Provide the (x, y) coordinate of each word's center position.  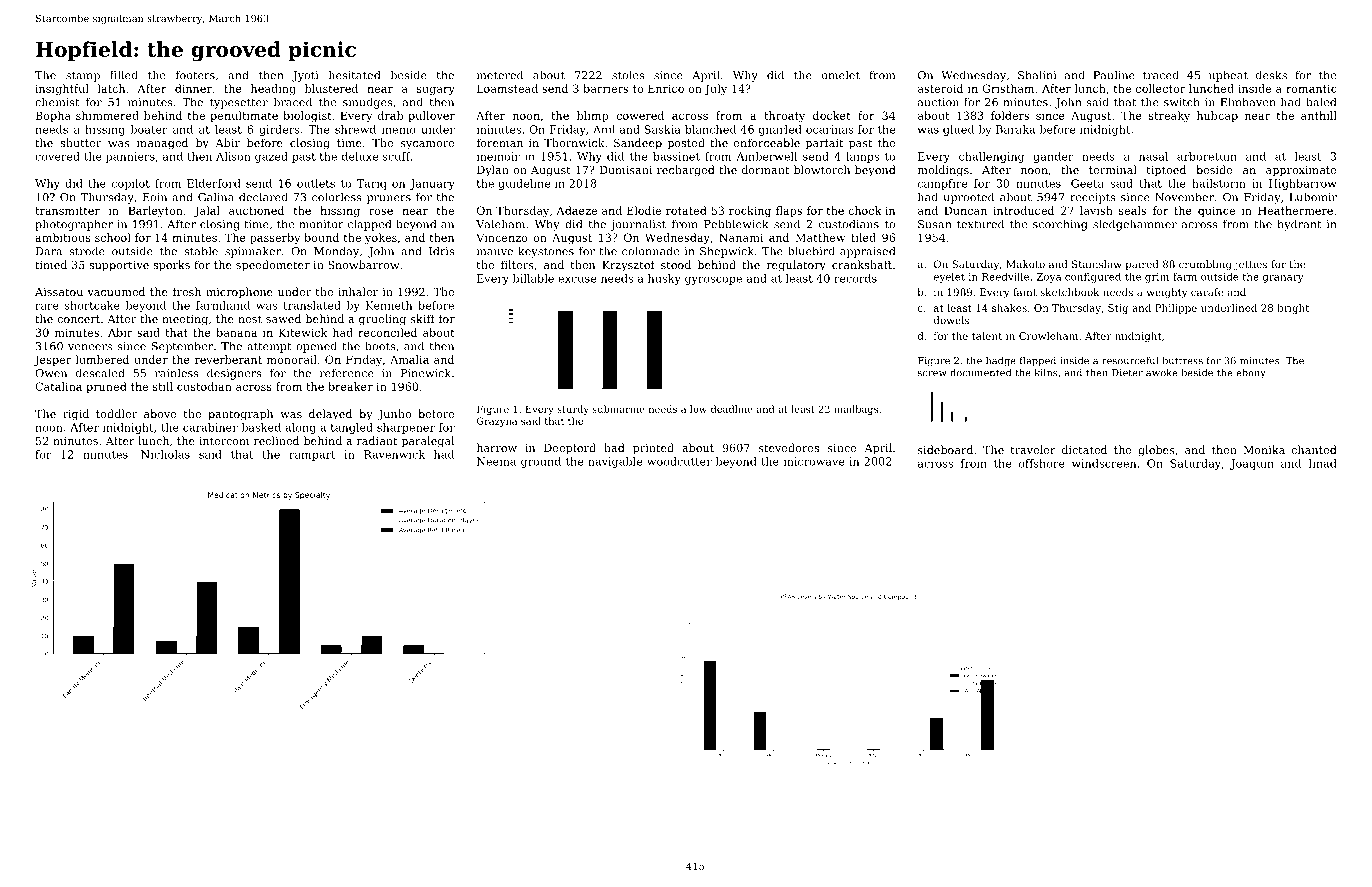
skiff (423, 318)
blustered (331, 88)
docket (832, 115)
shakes (1009, 308)
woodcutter (679, 461)
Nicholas (165, 454)
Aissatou (59, 292)
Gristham (1008, 88)
